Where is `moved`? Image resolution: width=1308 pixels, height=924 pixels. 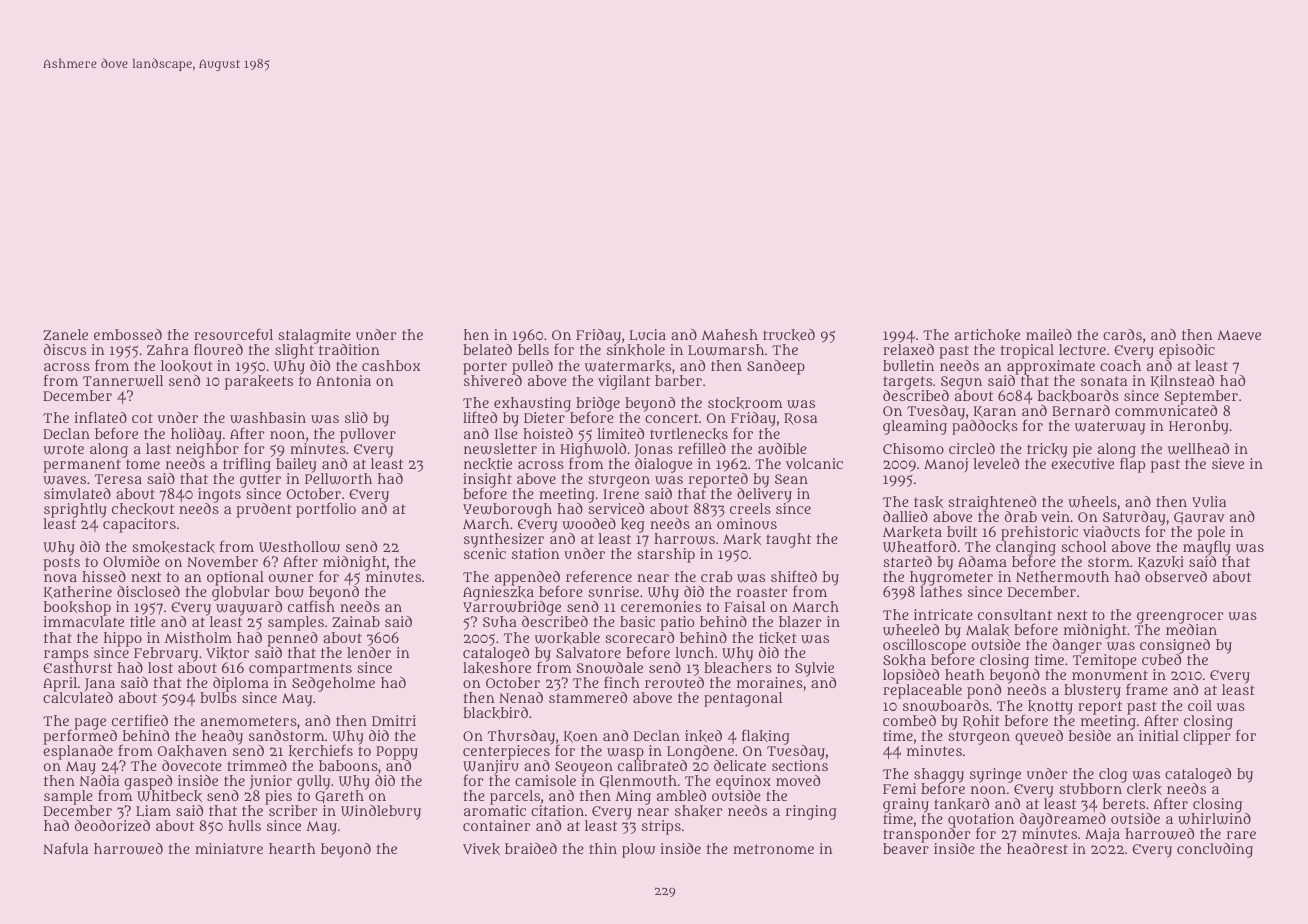
moved is located at coordinates (798, 780).
